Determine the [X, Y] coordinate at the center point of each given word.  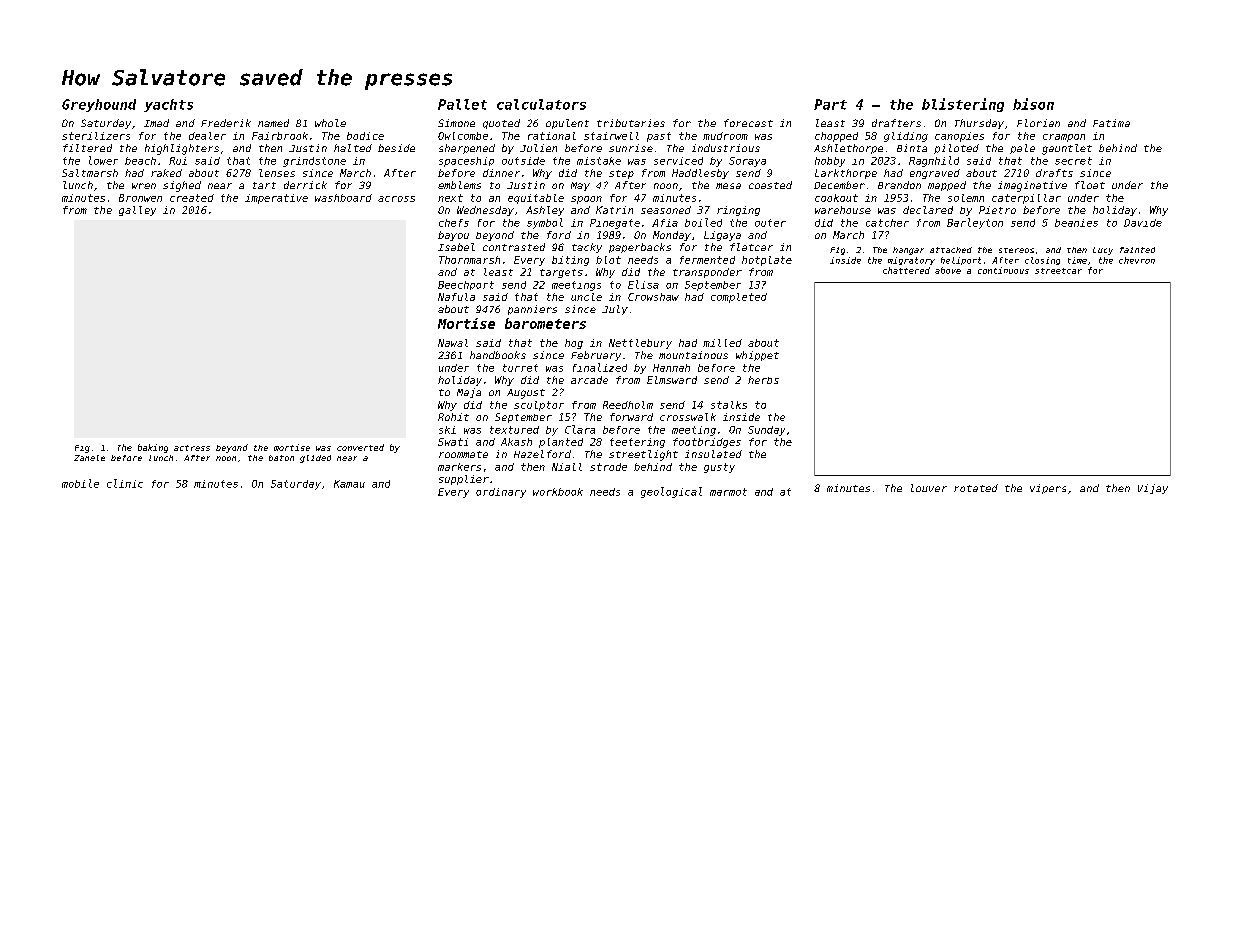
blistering [963, 105]
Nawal [453, 343]
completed [739, 298]
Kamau [349, 484]
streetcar [1058, 271]
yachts [168, 105]
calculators [541, 104]
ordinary [501, 493]
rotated [976, 488]
